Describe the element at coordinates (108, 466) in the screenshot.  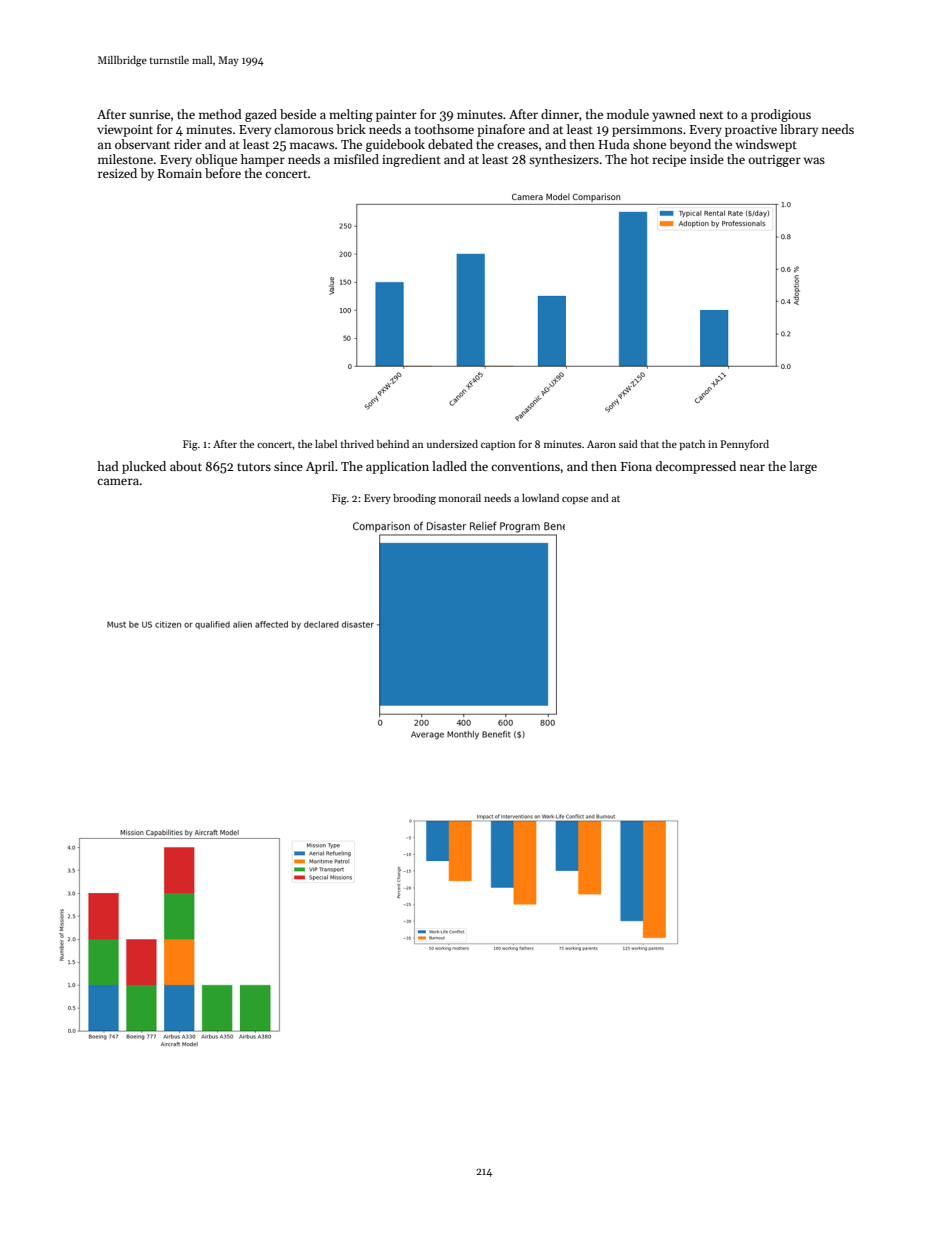
I see `had` at that location.
